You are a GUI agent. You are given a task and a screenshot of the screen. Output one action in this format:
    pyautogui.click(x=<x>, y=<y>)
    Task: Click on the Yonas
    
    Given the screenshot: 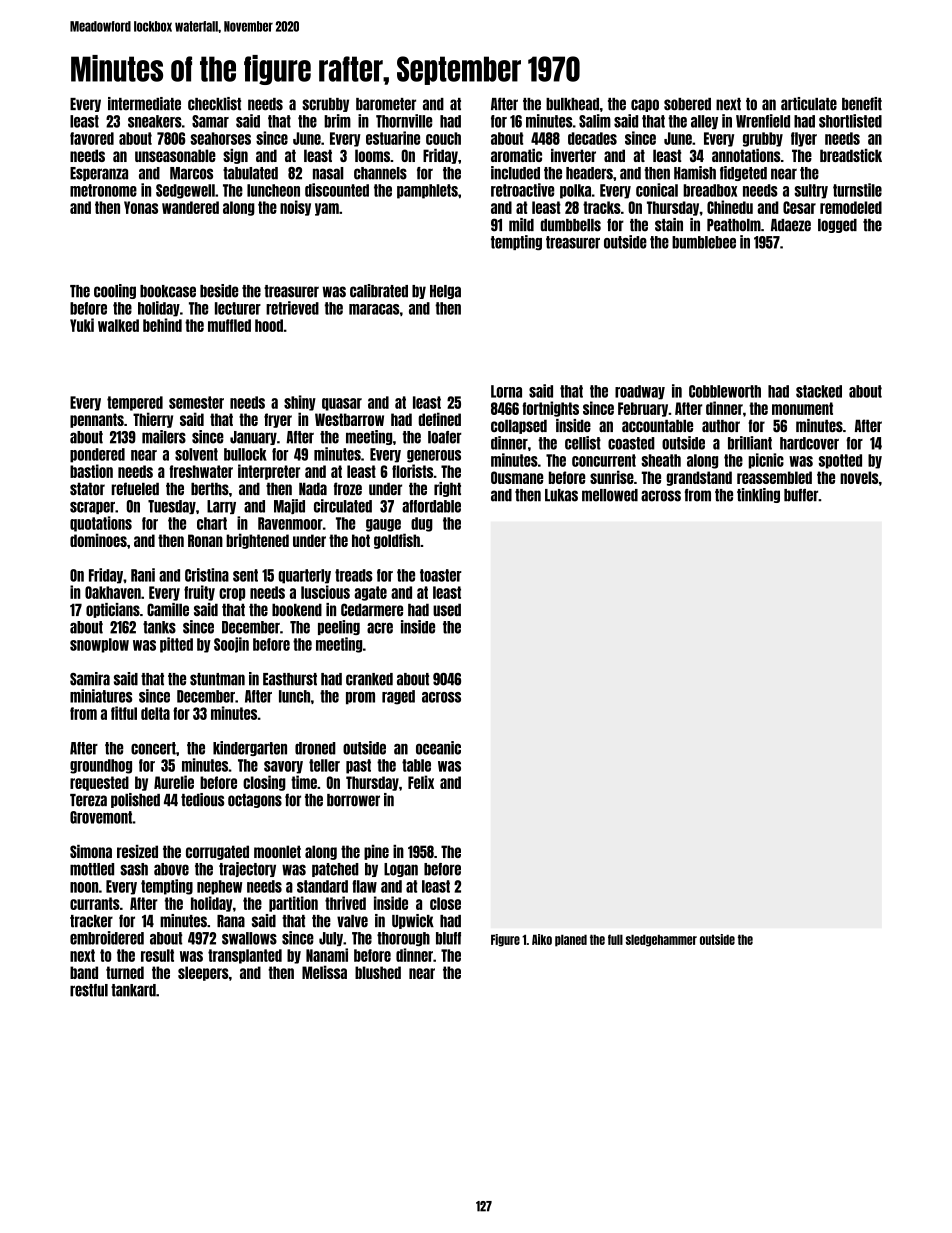 What is the action you would take?
    pyautogui.click(x=141, y=207)
